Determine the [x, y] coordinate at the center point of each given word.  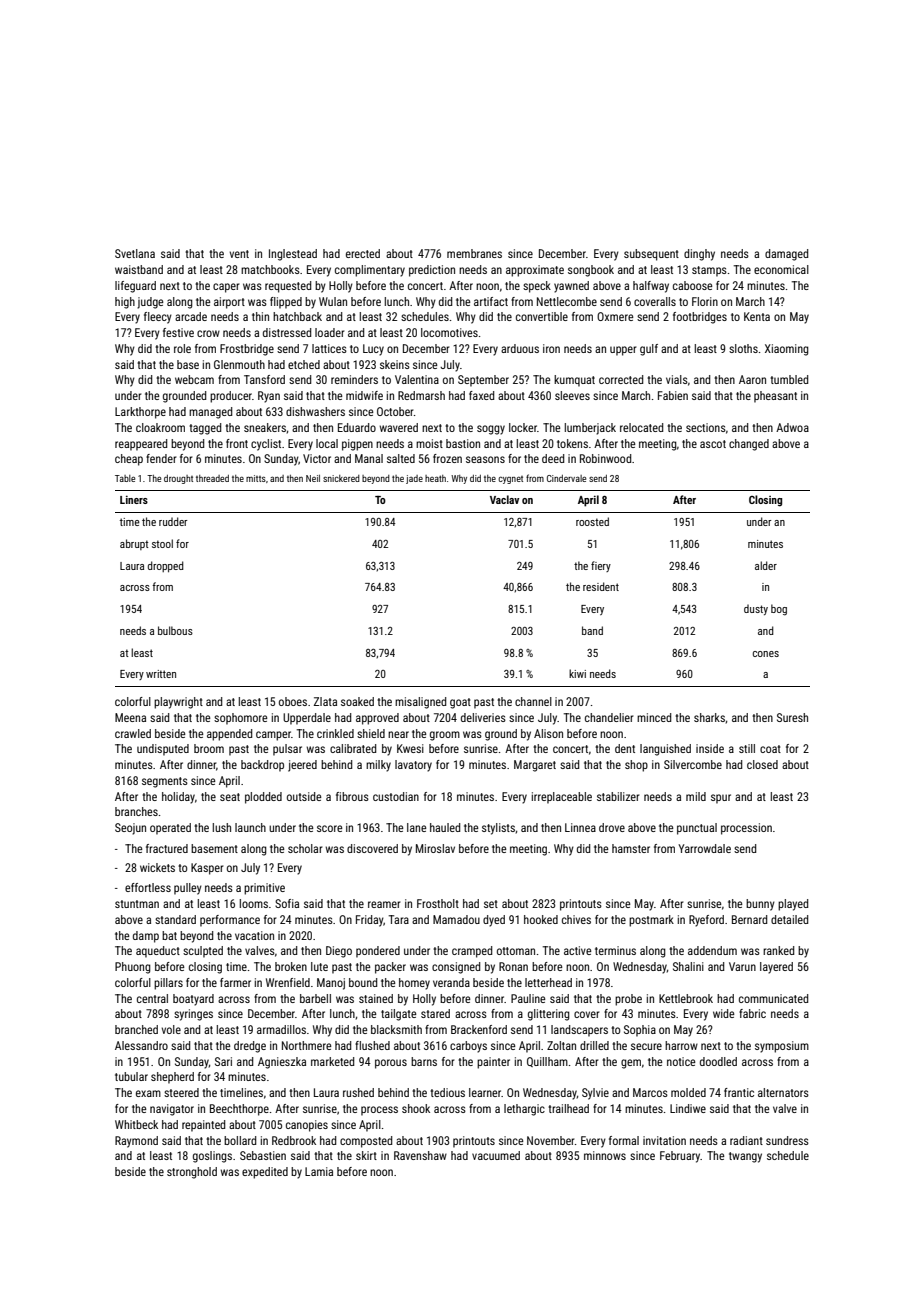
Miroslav [435, 848]
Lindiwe [688, 1108]
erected [363, 253]
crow [208, 333]
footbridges [700, 318]
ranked [778, 950]
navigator [172, 1110]
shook [416, 1108]
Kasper [207, 869]
